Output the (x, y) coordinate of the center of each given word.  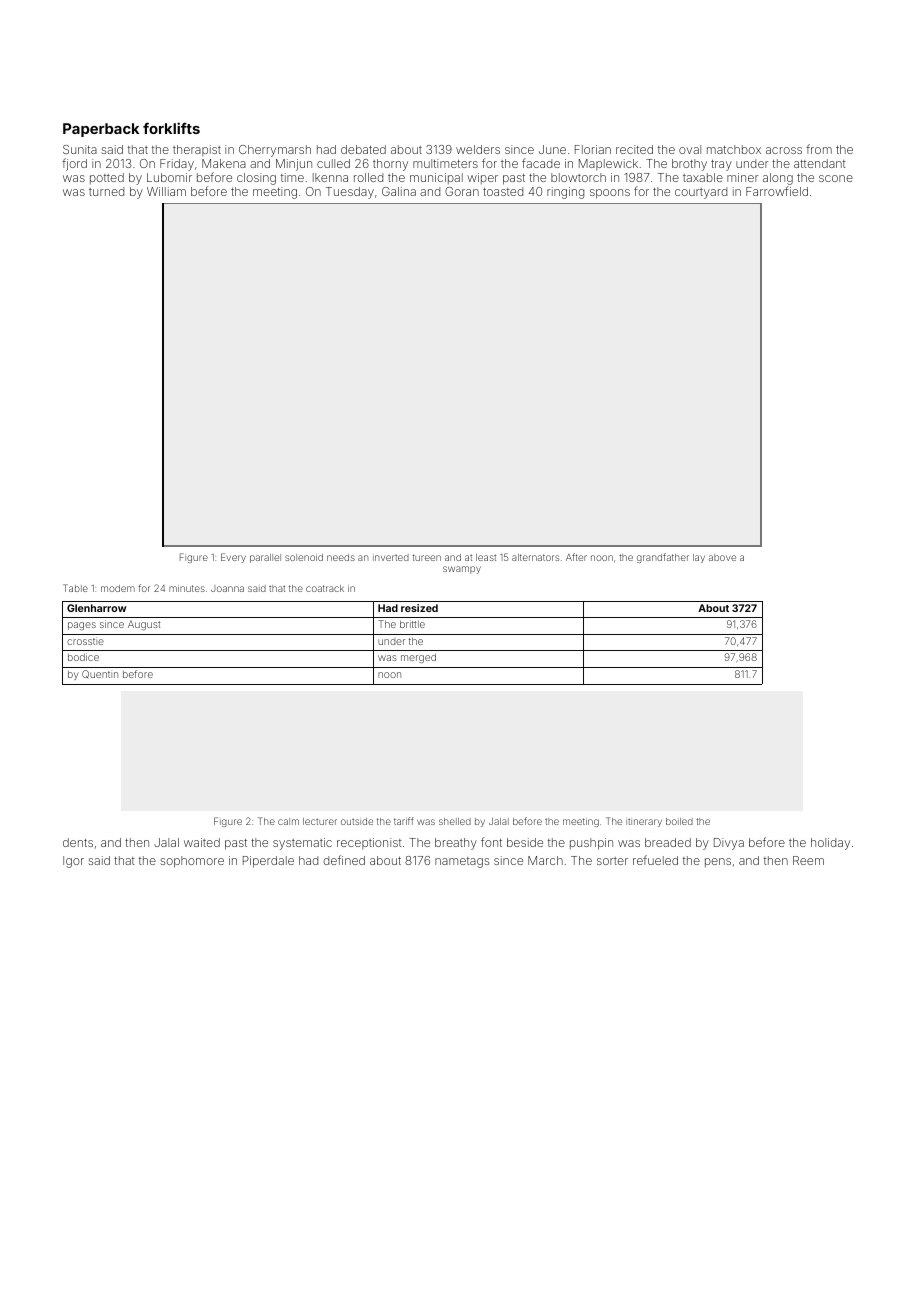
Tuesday (350, 193)
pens (718, 862)
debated (363, 149)
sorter (612, 861)
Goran (462, 191)
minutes (187, 588)
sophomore (192, 862)
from (819, 149)
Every (233, 558)
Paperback (101, 130)
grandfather (663, 558)
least (486, 557)
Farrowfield (777, 191)
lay (699, 558)
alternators (535, 557)
